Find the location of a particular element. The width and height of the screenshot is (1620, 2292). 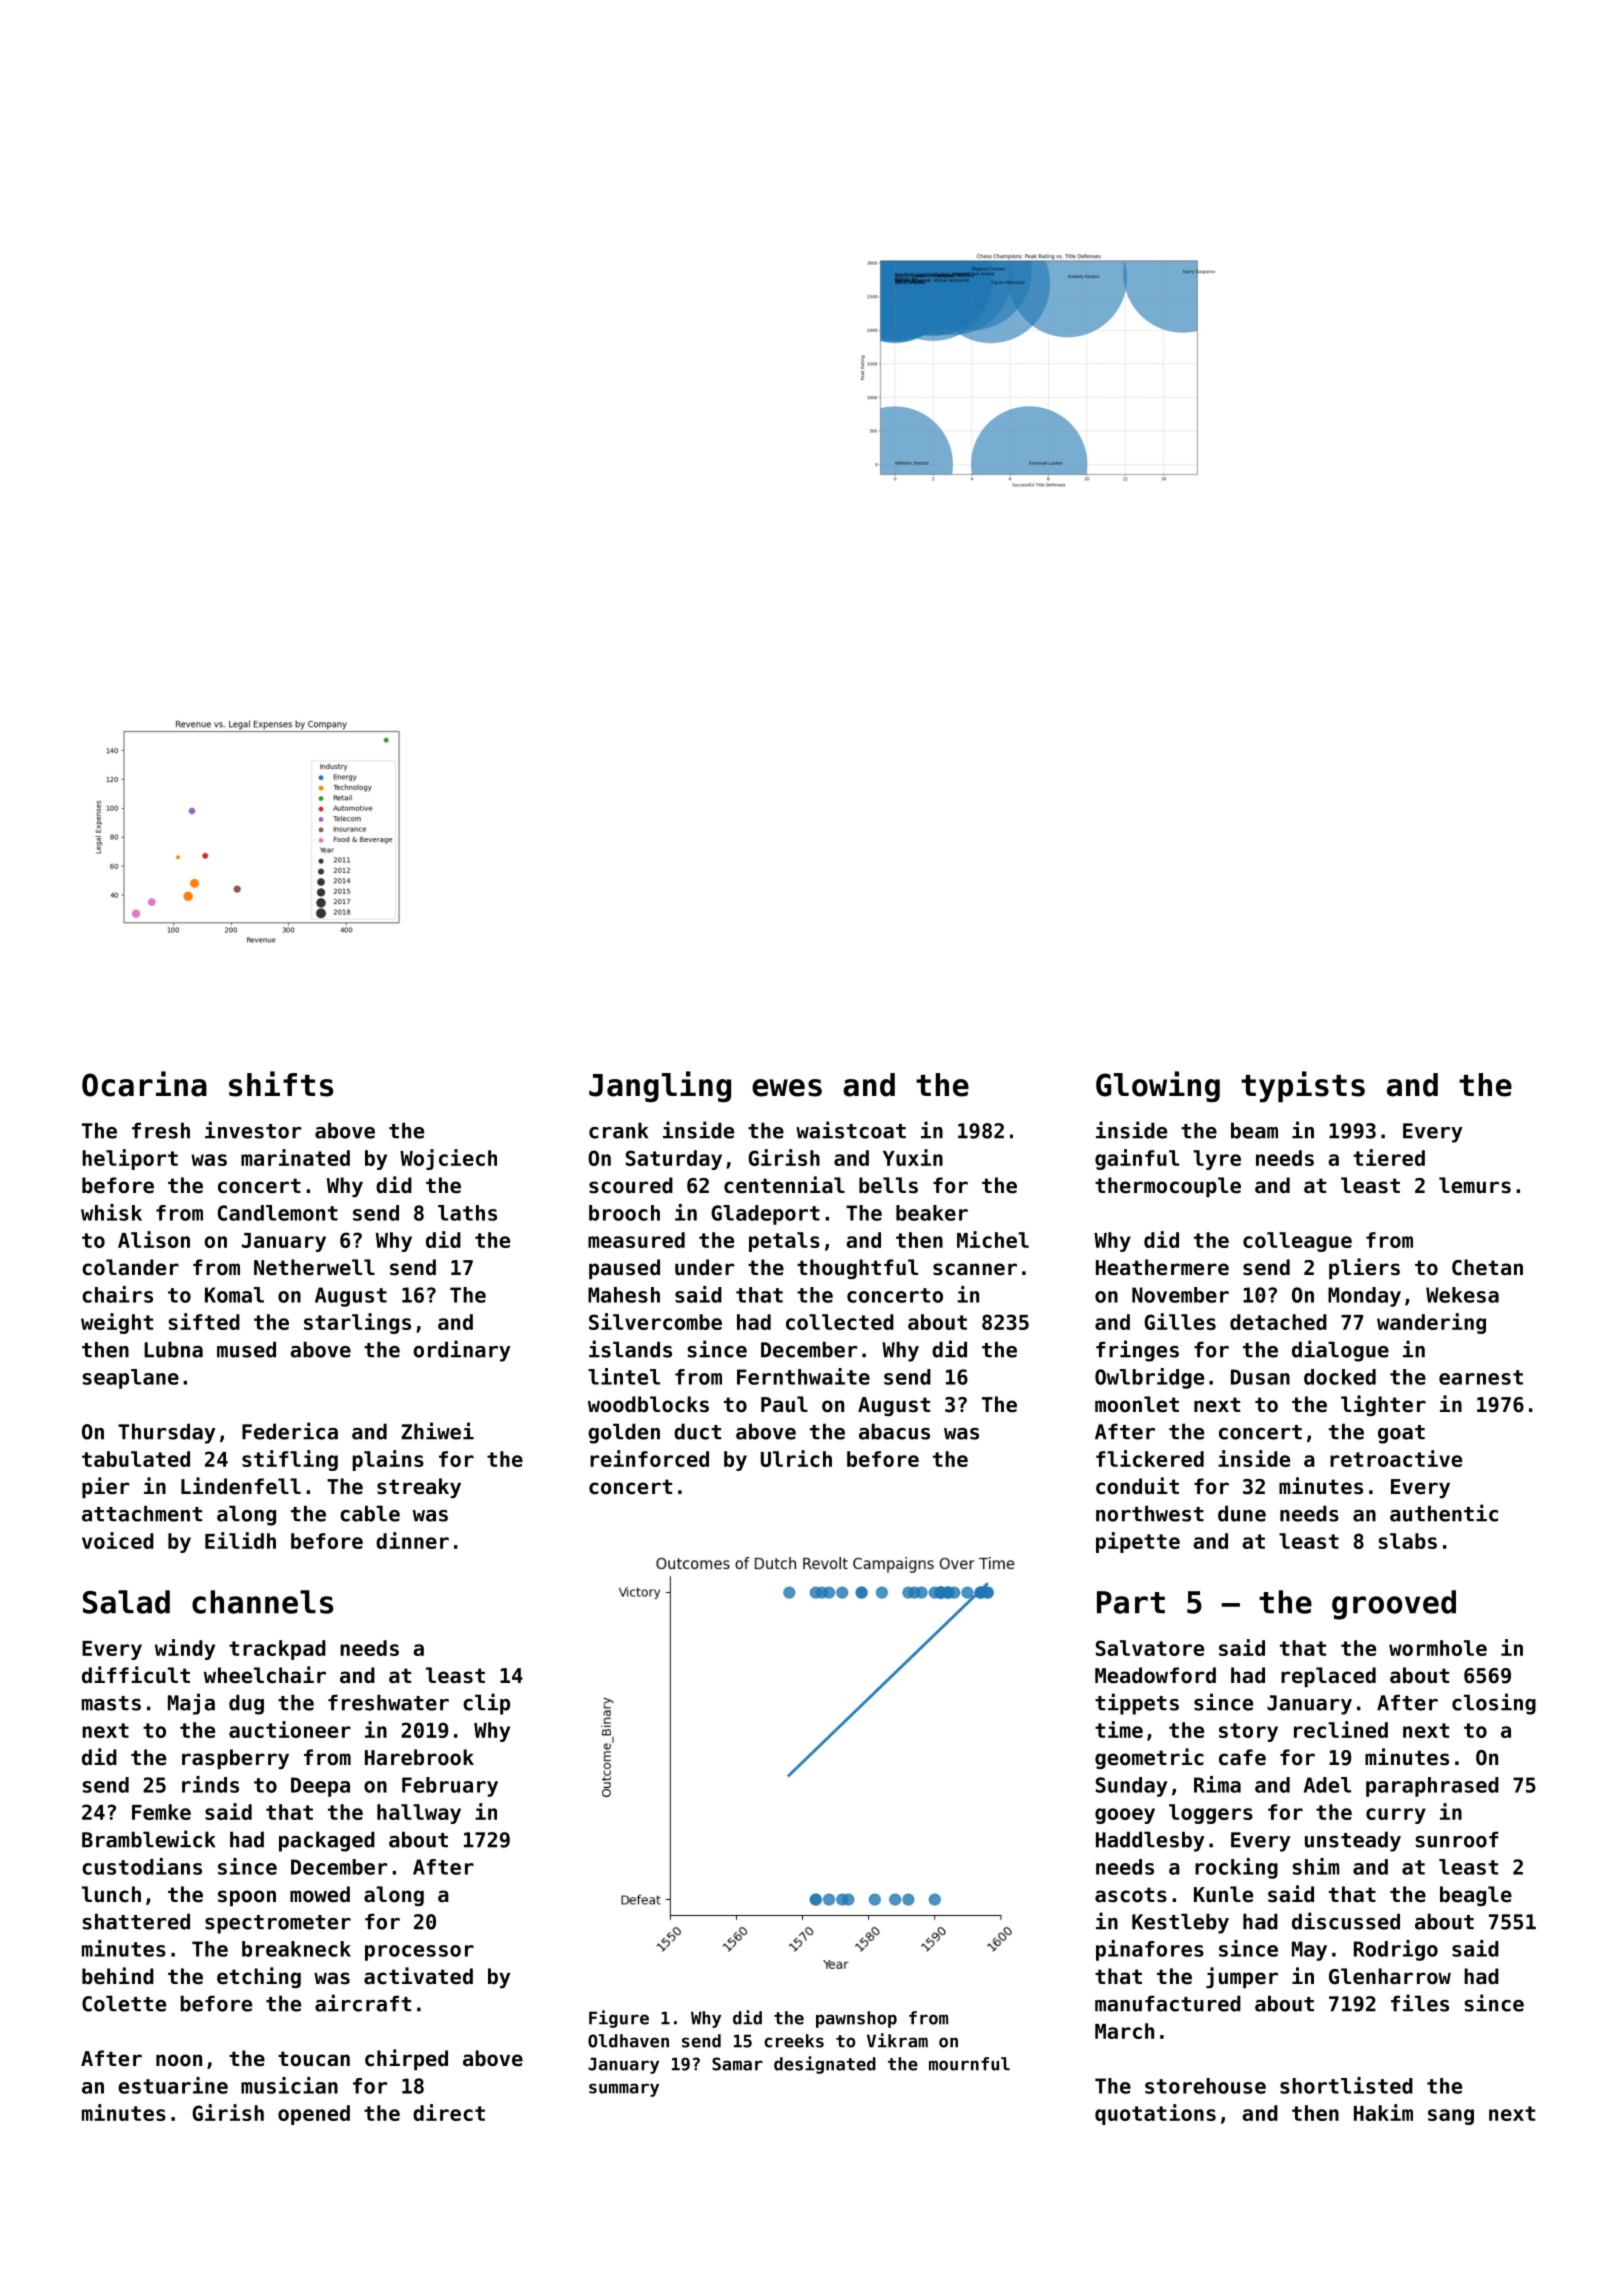

flickered is located at coordinates (1150, 1458).
